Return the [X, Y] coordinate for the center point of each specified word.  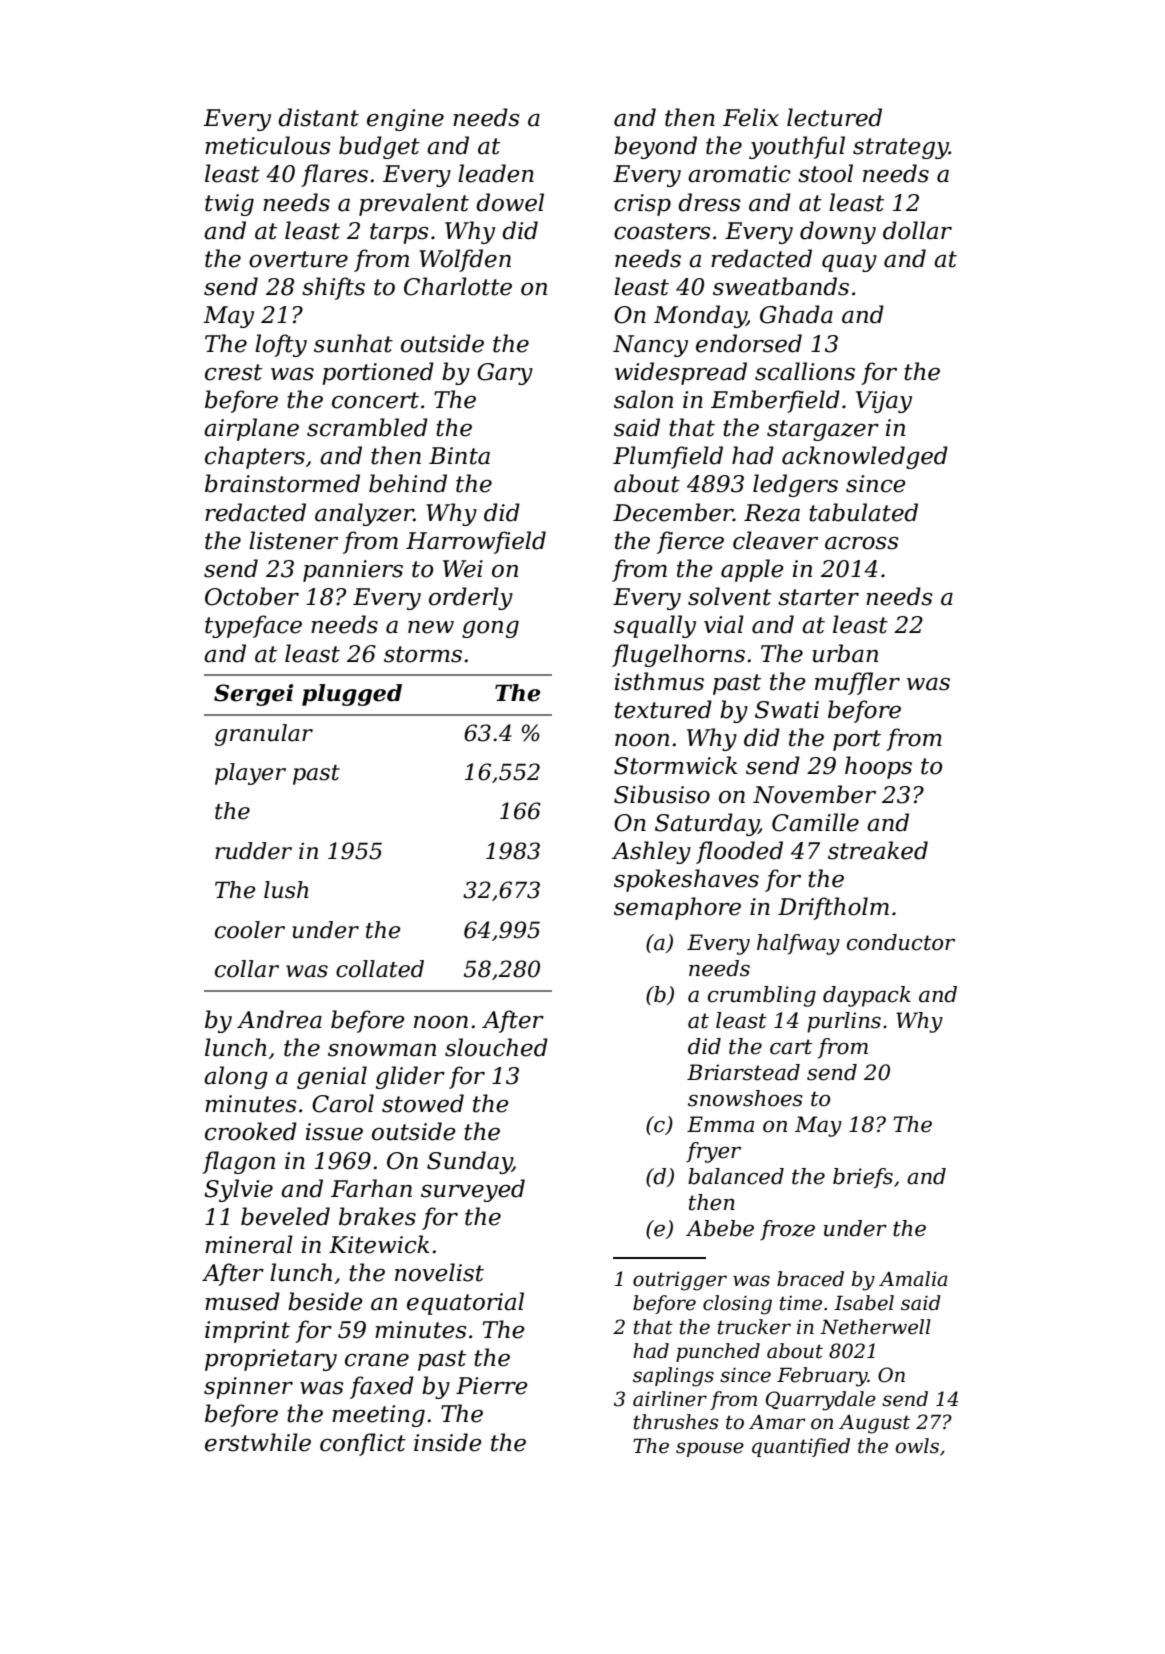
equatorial [465, 1303]
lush [286, 890]
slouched [496, 1047]
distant [318, 117]
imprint [247, 1332]
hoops [878, 767]
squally [655, 626]
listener [293, 540]
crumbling [762, 996]
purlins [844, 1022]
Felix [751, 117]
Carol [343, 1103]
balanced [736, 1176]
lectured [834, 117]
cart [791, 1047]
